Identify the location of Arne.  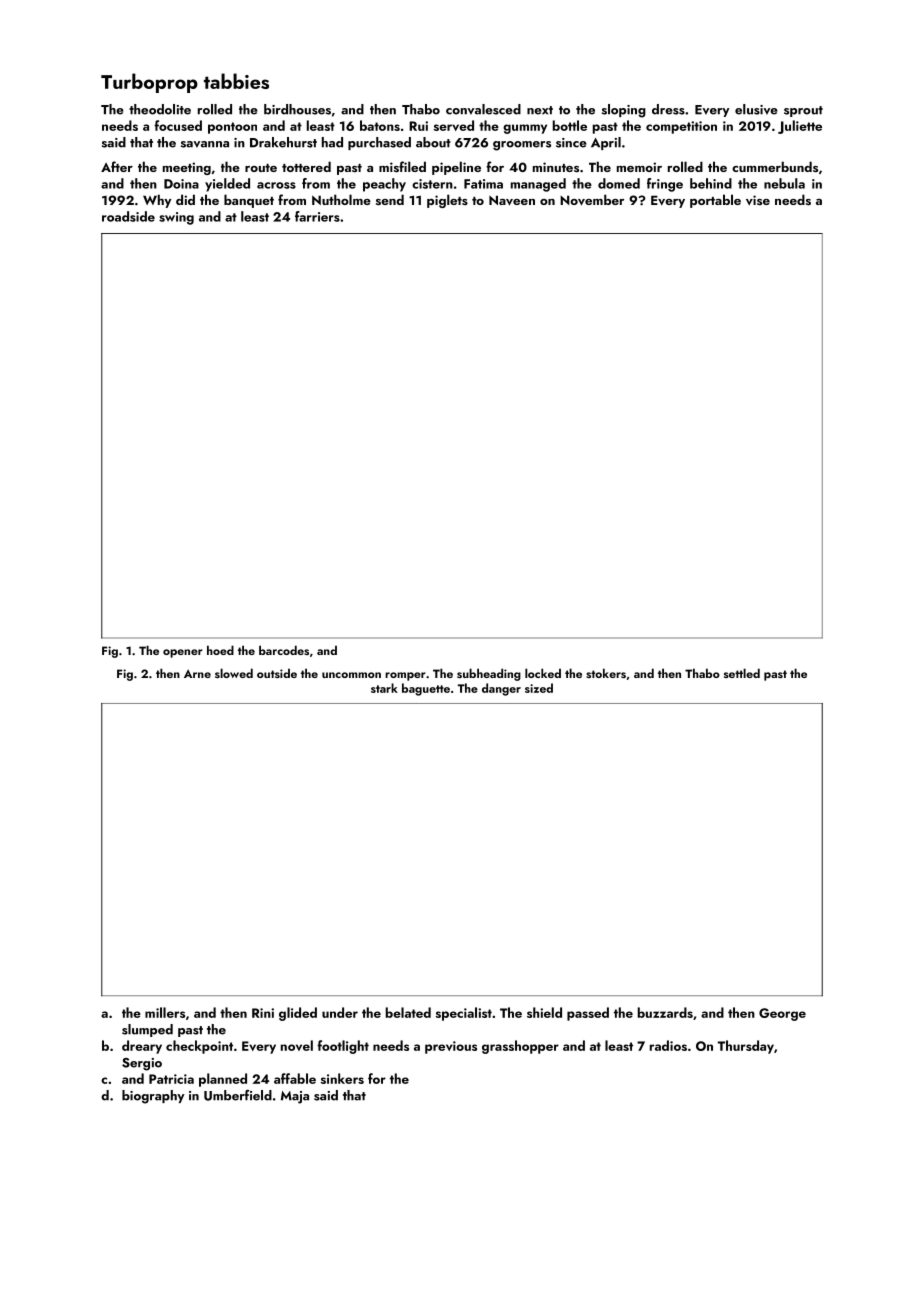
(197, 673).
